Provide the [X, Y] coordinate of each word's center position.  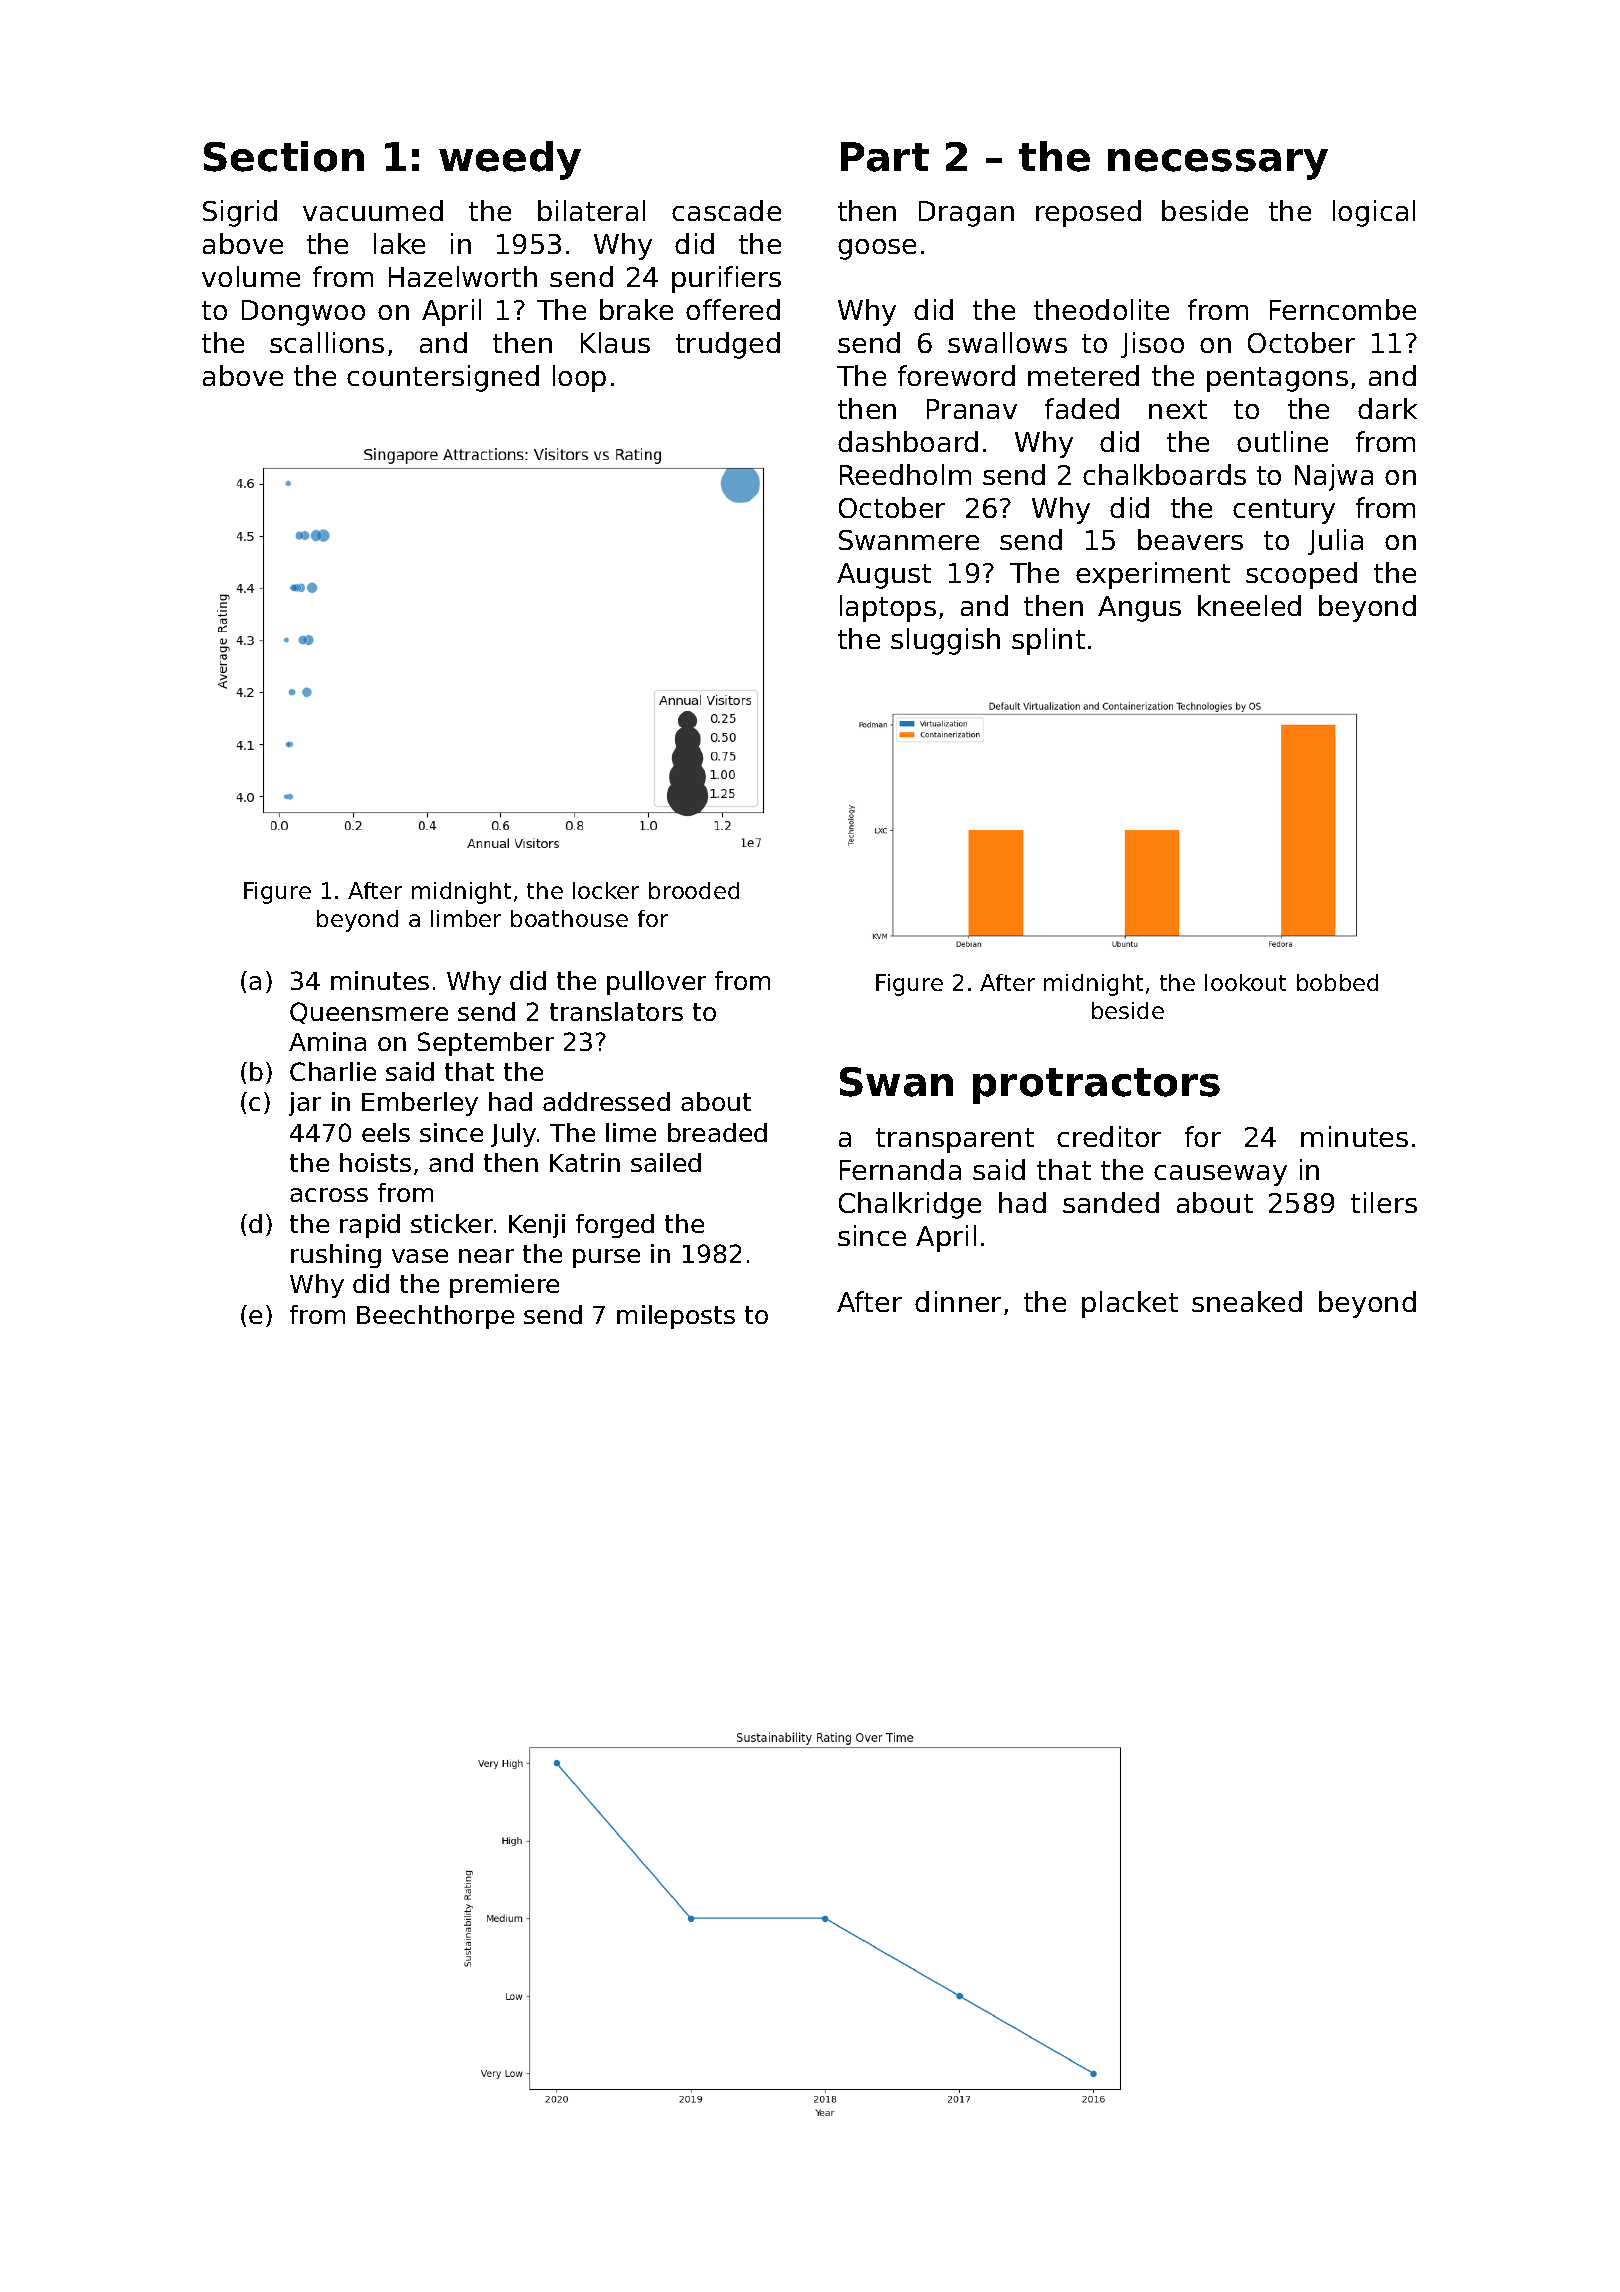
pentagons [1277, 379]
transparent [955, 1140]
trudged [728, 345]
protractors [1096, 1086]
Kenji [537, 1226]
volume [251, 276]
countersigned [443, 378]
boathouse [569, 918]
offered [733, 309]
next [1178, 409]
